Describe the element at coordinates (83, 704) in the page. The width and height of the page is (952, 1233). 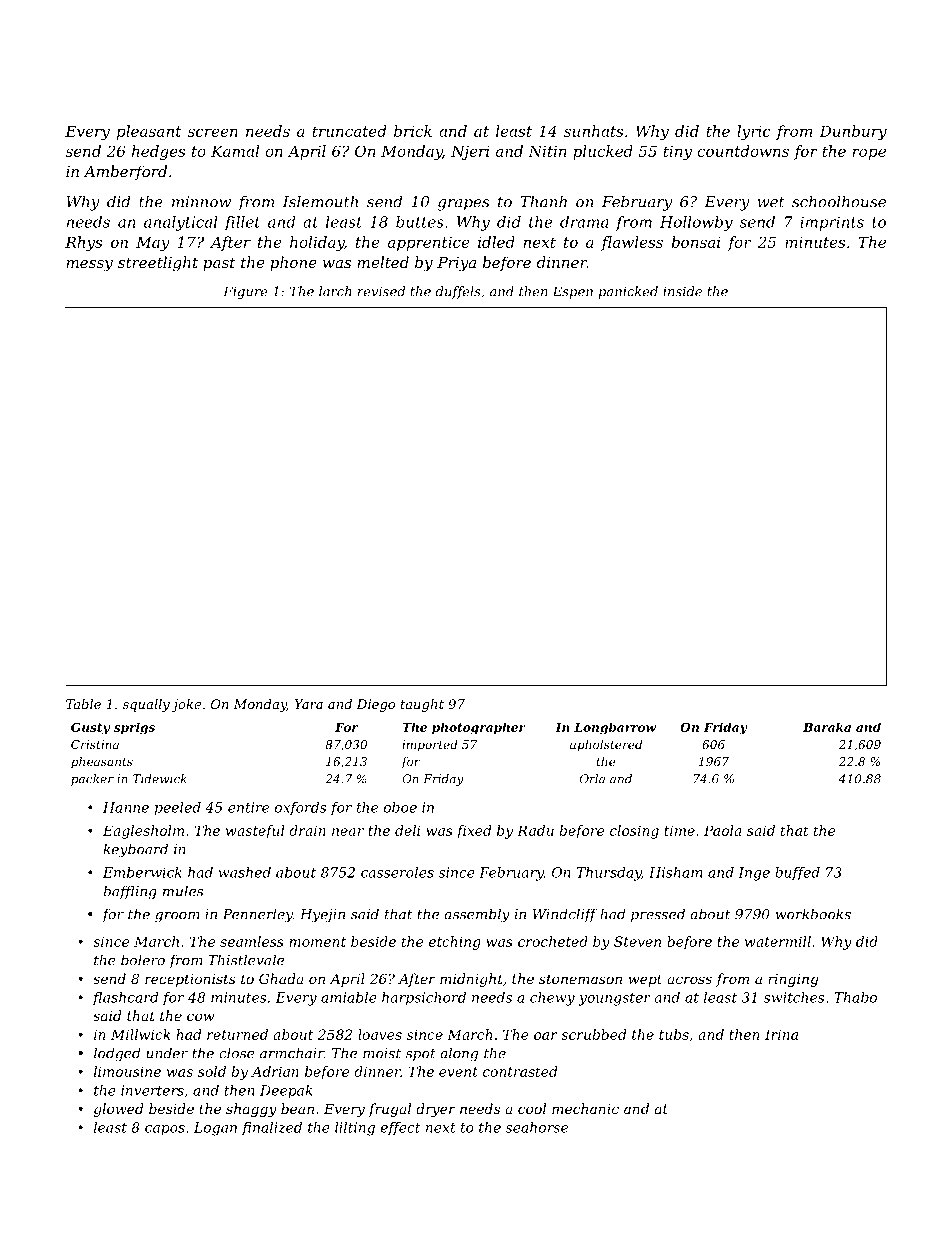
I see `Table` at that location.
